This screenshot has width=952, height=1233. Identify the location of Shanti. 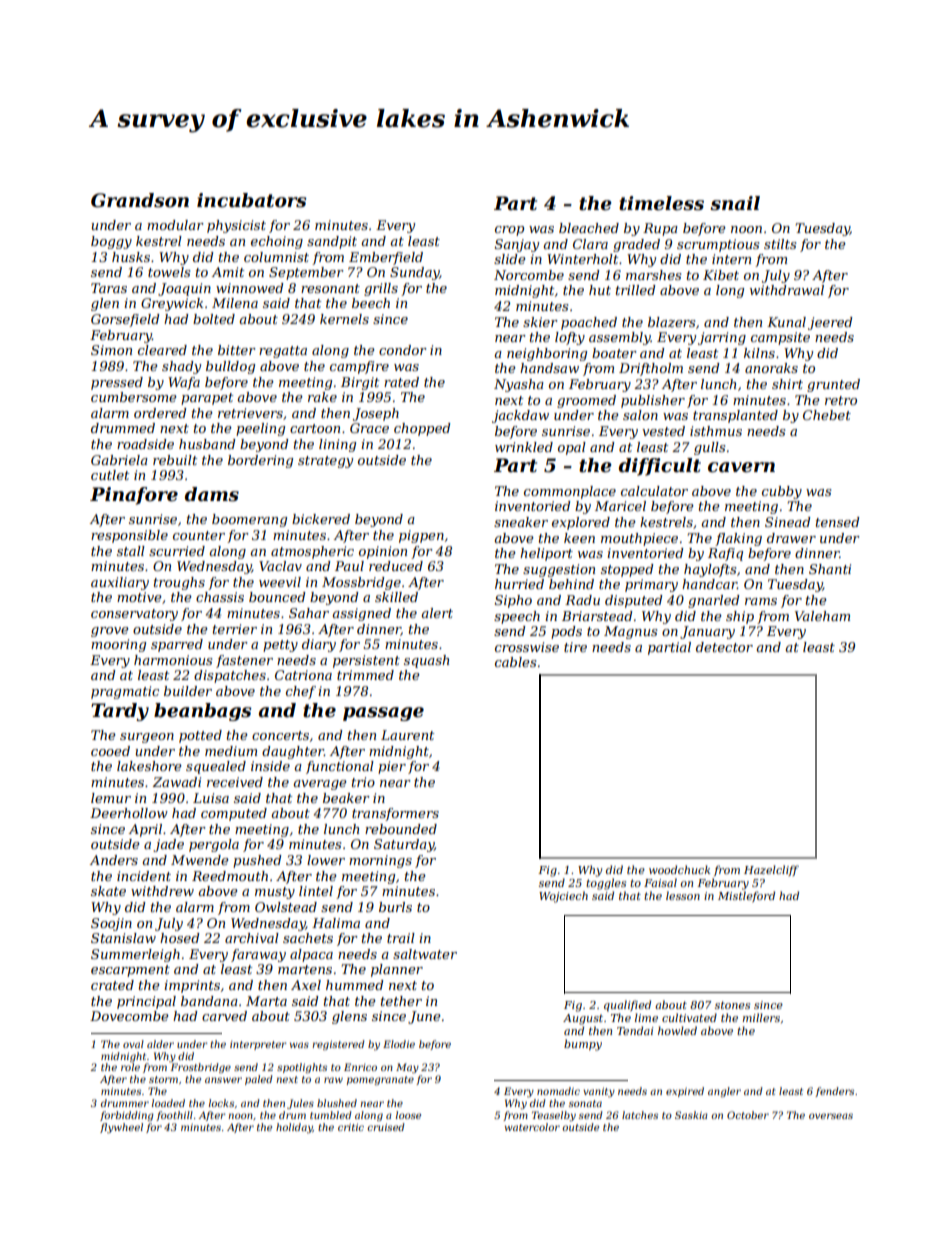
(830, 569).
